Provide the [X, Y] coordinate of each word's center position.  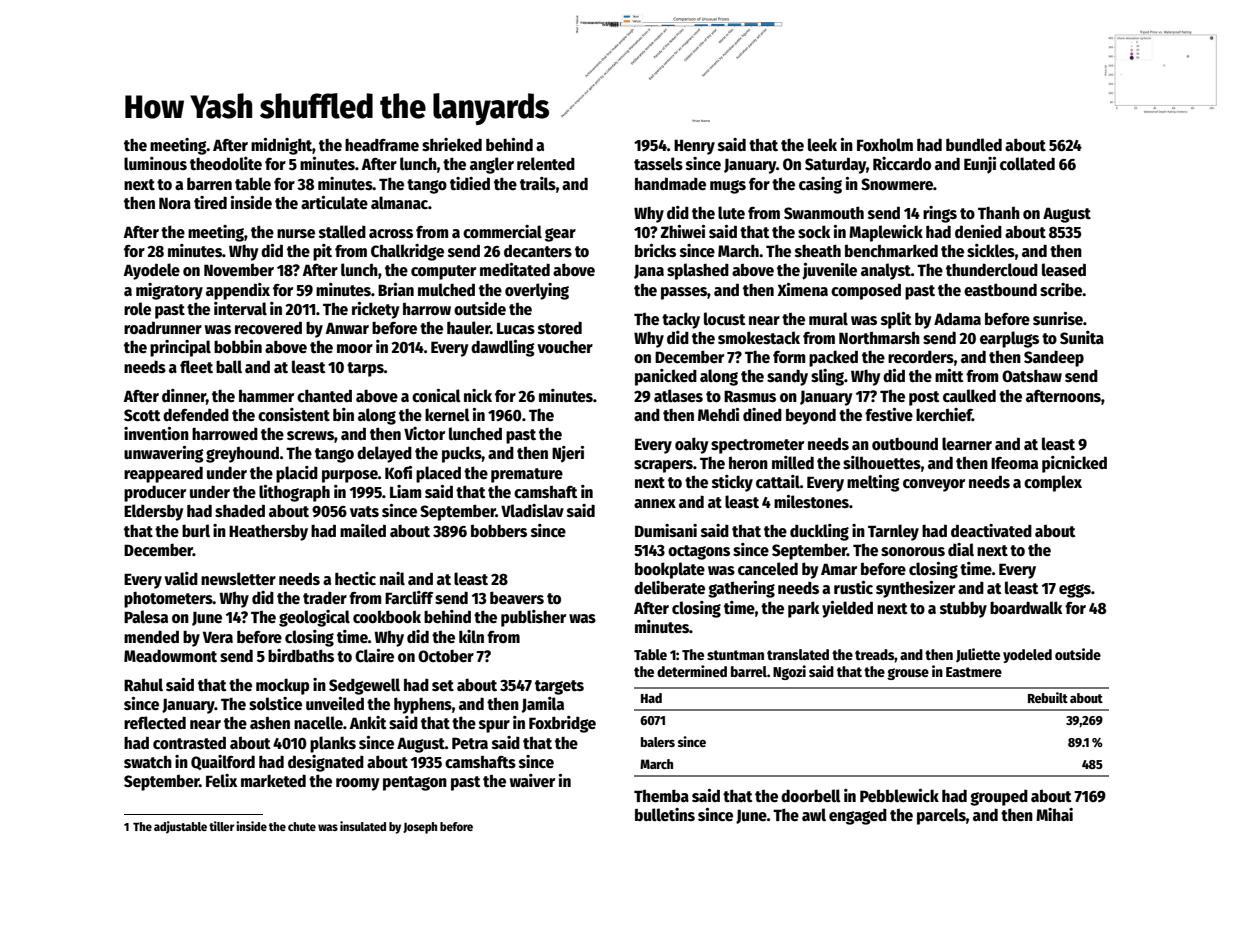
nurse [296, 234]
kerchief [944, 415]
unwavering [164, 454]
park [803, 609]
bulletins [665, 814]
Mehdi [718, 414]
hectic [355, 579]
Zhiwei [682, 232]
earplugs [1009, 339]
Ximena [802, 290]
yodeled [1027, 656]
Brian [396, 289]
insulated [363, 826]
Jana [649, 271]
